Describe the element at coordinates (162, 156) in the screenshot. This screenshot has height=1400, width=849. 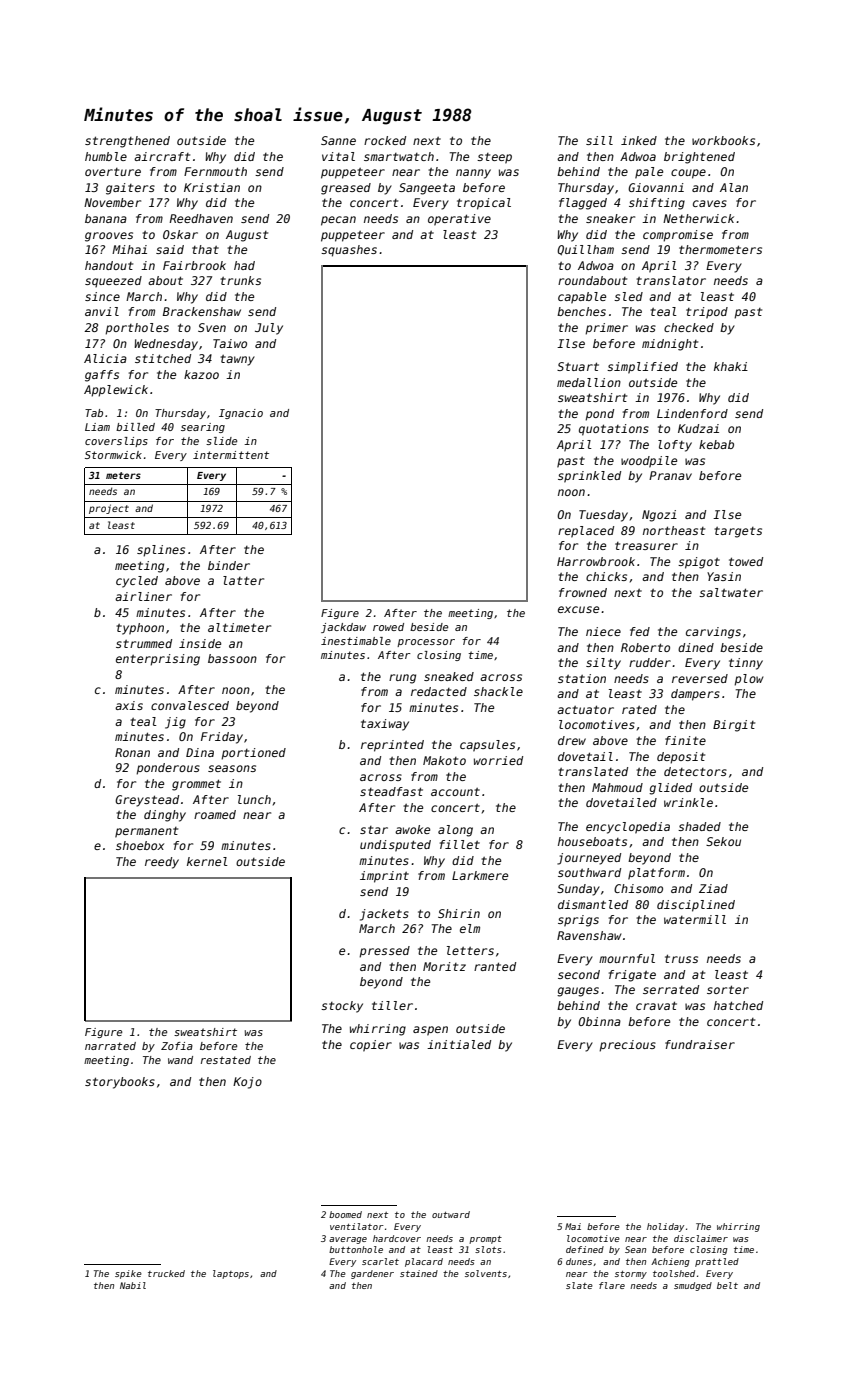
I see `aircraft` at that location.
